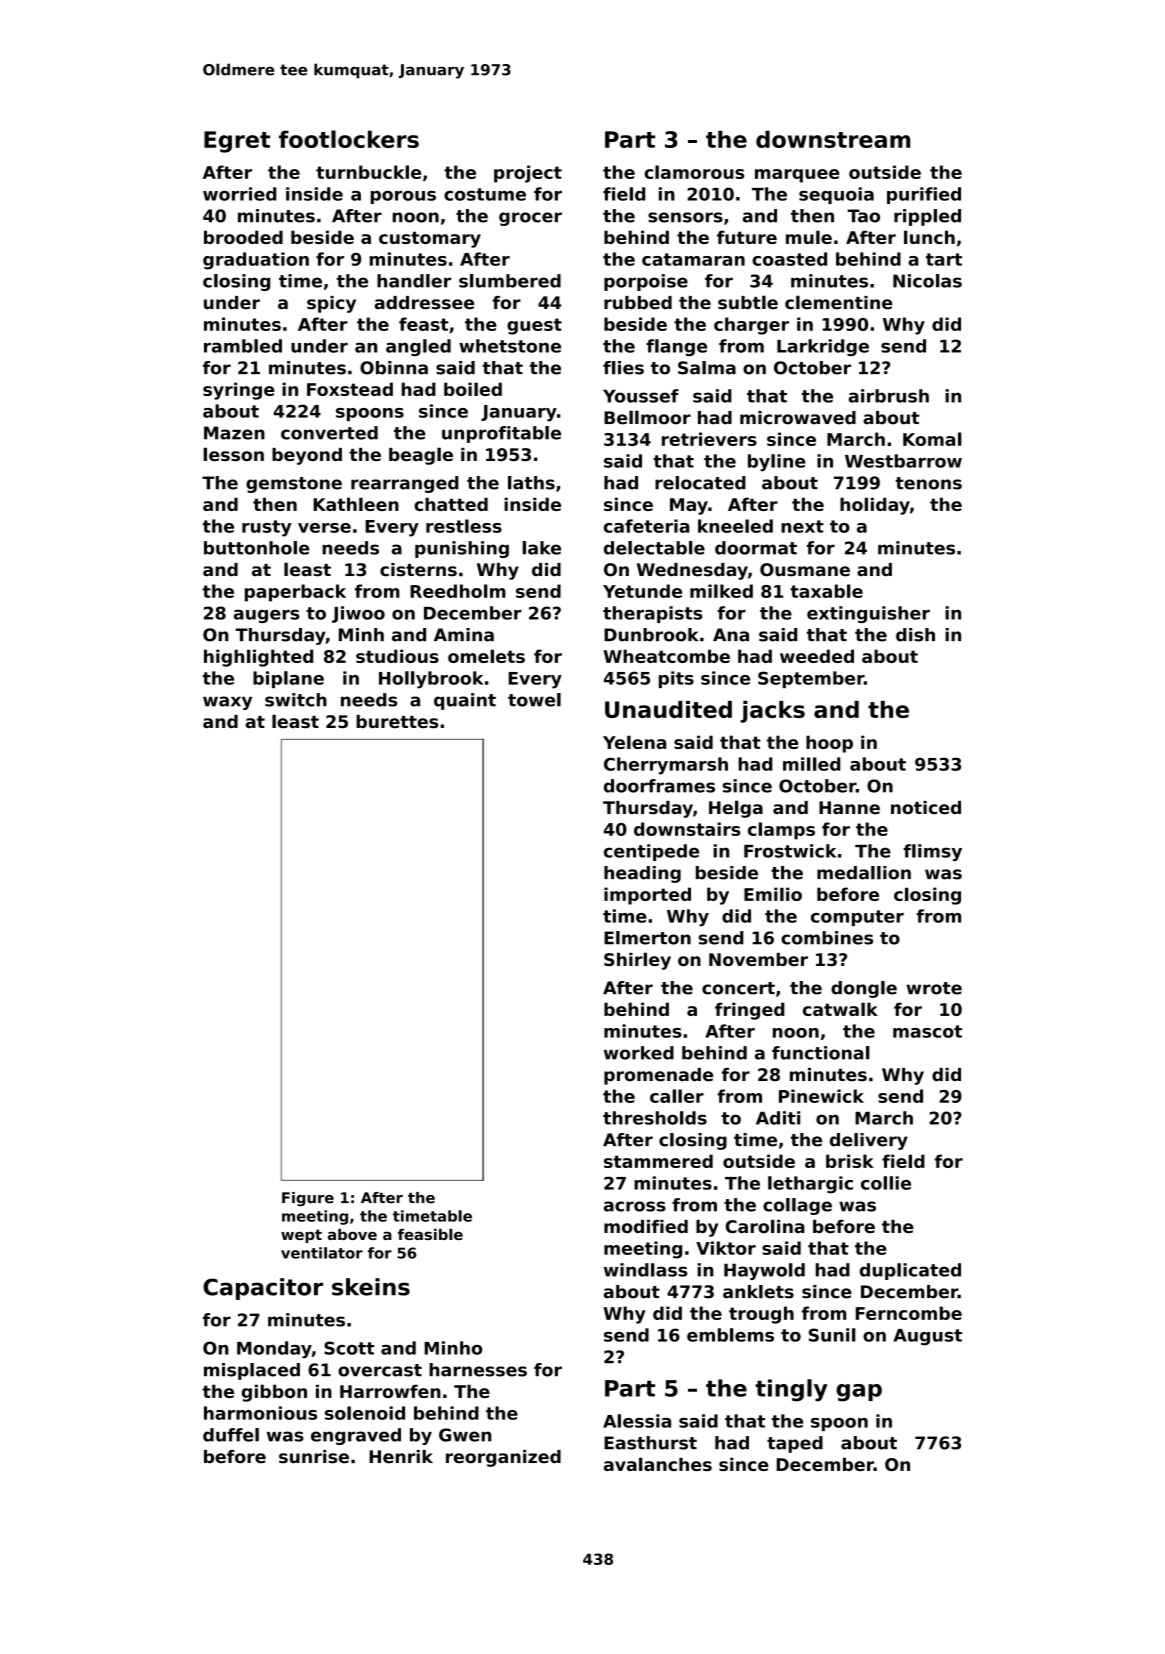 The height and width of the screenshot is (1654, 1165). Describe the element at coordinates (928, 483) in the screenshot. I see `tenons` at that location.
